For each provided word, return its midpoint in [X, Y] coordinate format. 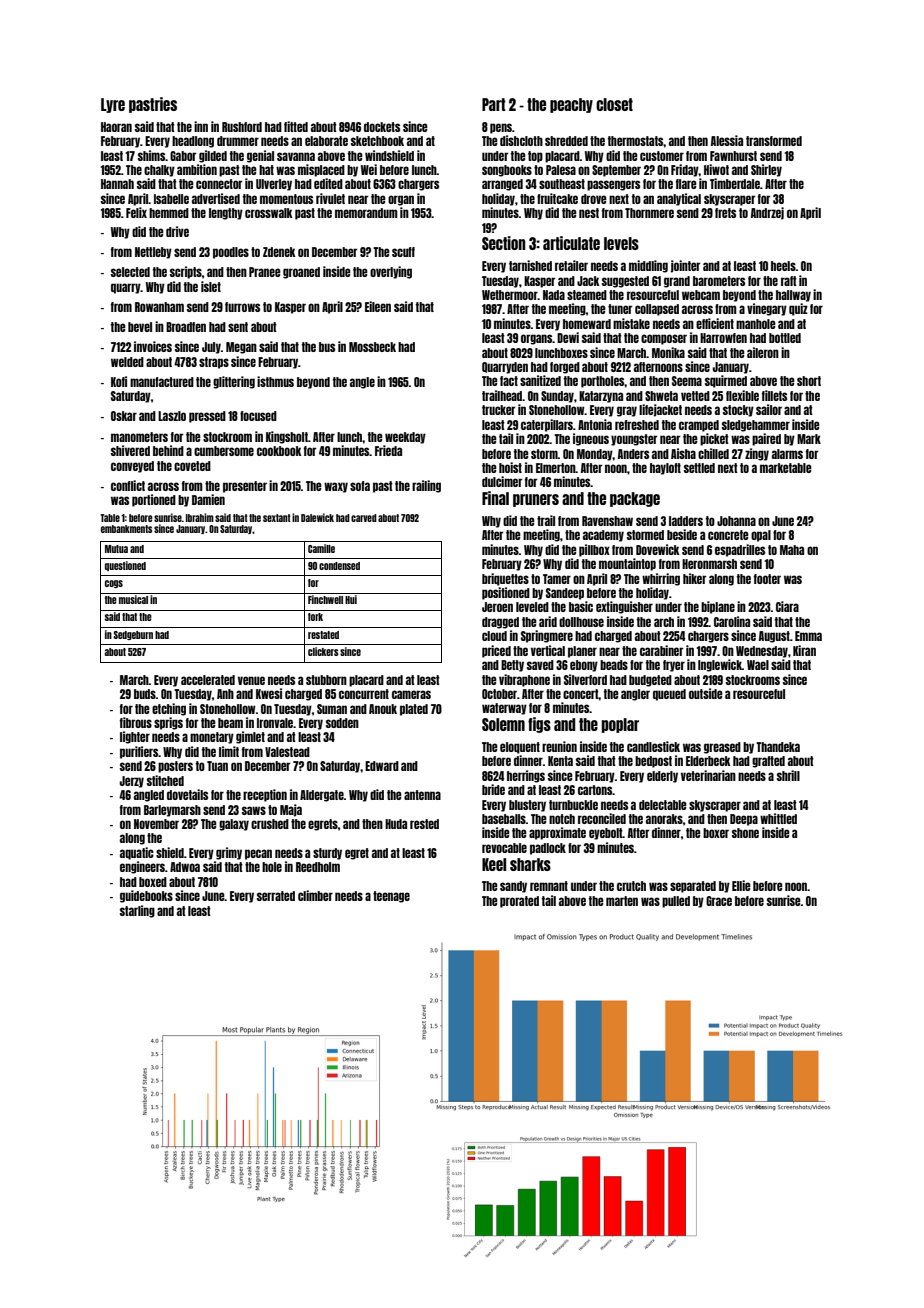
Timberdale [735, 183]
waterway [504, 709]
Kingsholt [287, 437]
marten [622, 901]
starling [137, 911]
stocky [738, 411]
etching [169, 709]
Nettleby [153, 253]
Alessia [727, 140]
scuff [403, 252]
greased [722, 748]
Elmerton [556, 468]
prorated [519, 902]
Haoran [116, 127]
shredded [566, 141]
